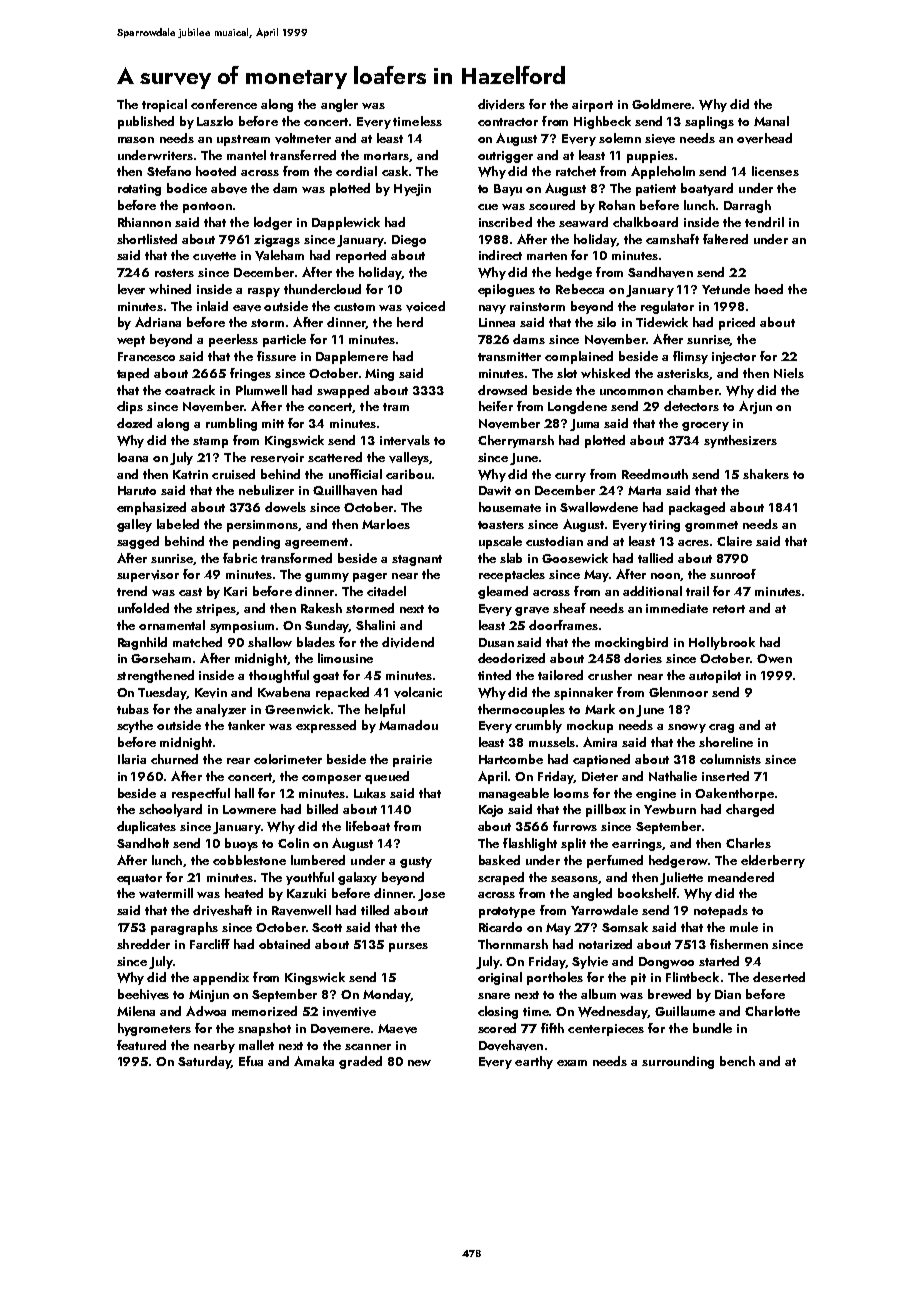 This document has height=1308, width=924. Describe the element at coordinates (339, 105) in the document. I see `angler` at that location.
